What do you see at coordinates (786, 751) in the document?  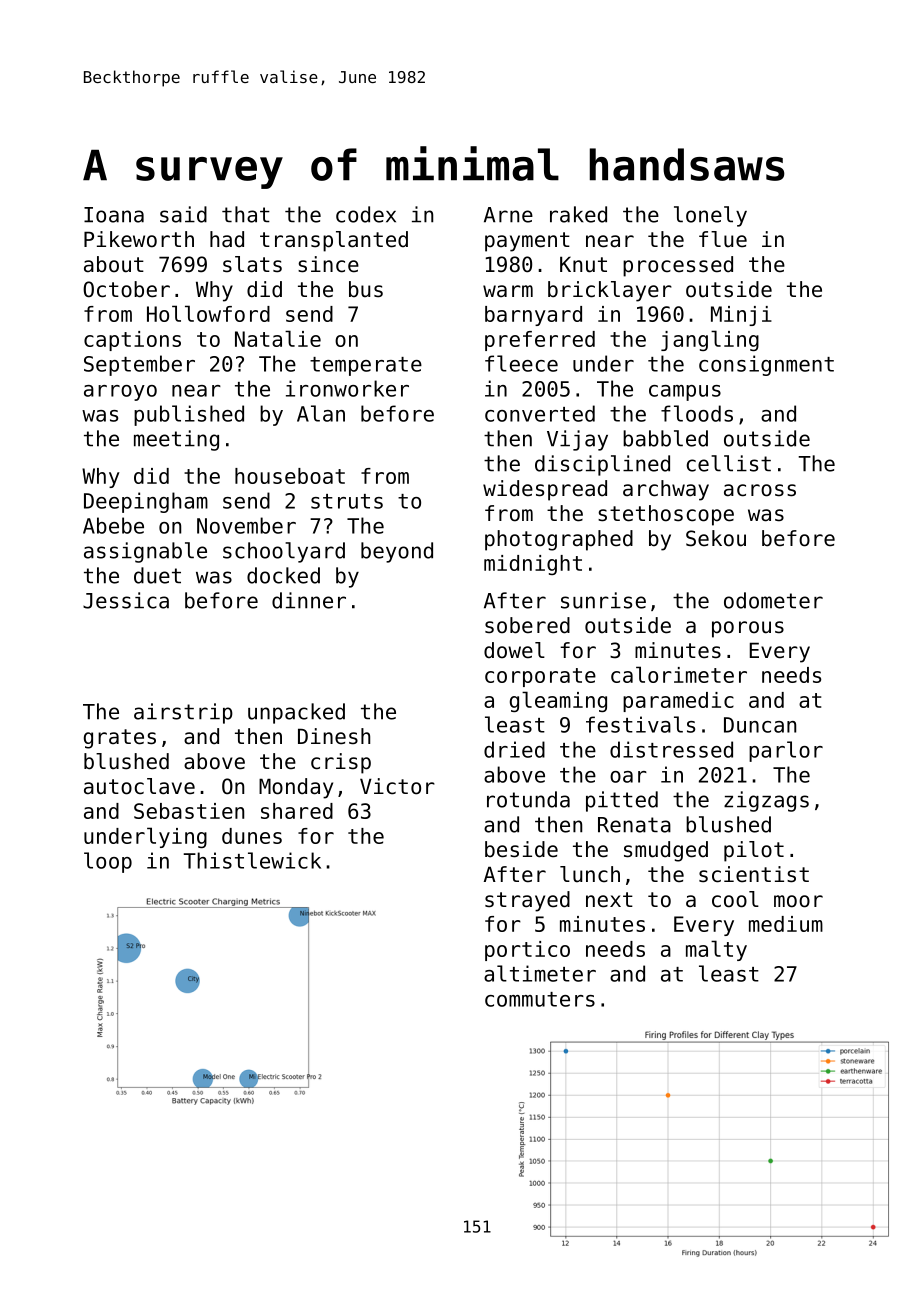 I see `parlor` at bounding box center [786, 751].
